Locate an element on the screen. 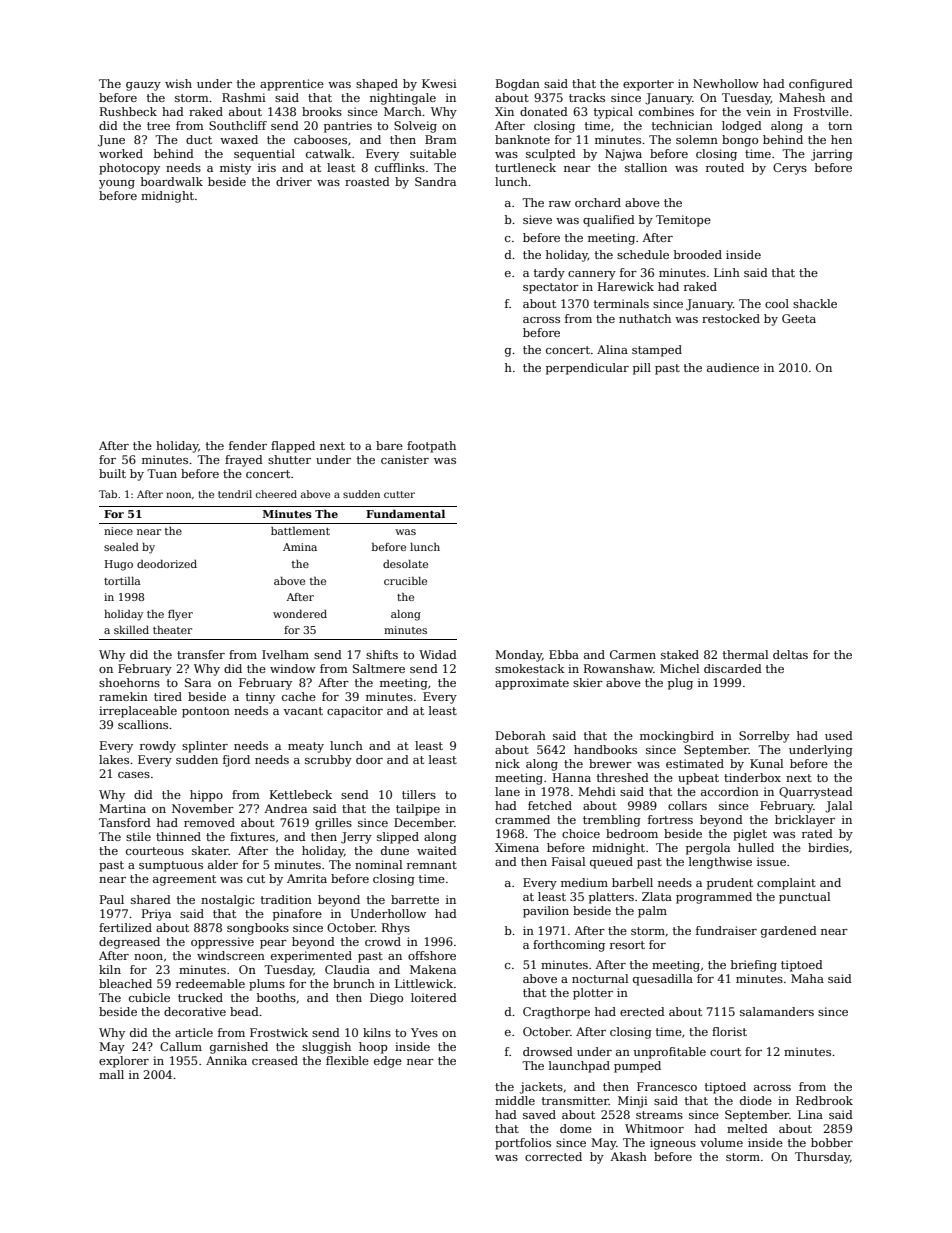 Image resolution: width=952 pixels, height=1233 pixels. spectator is located at coordinates (551, 288).
